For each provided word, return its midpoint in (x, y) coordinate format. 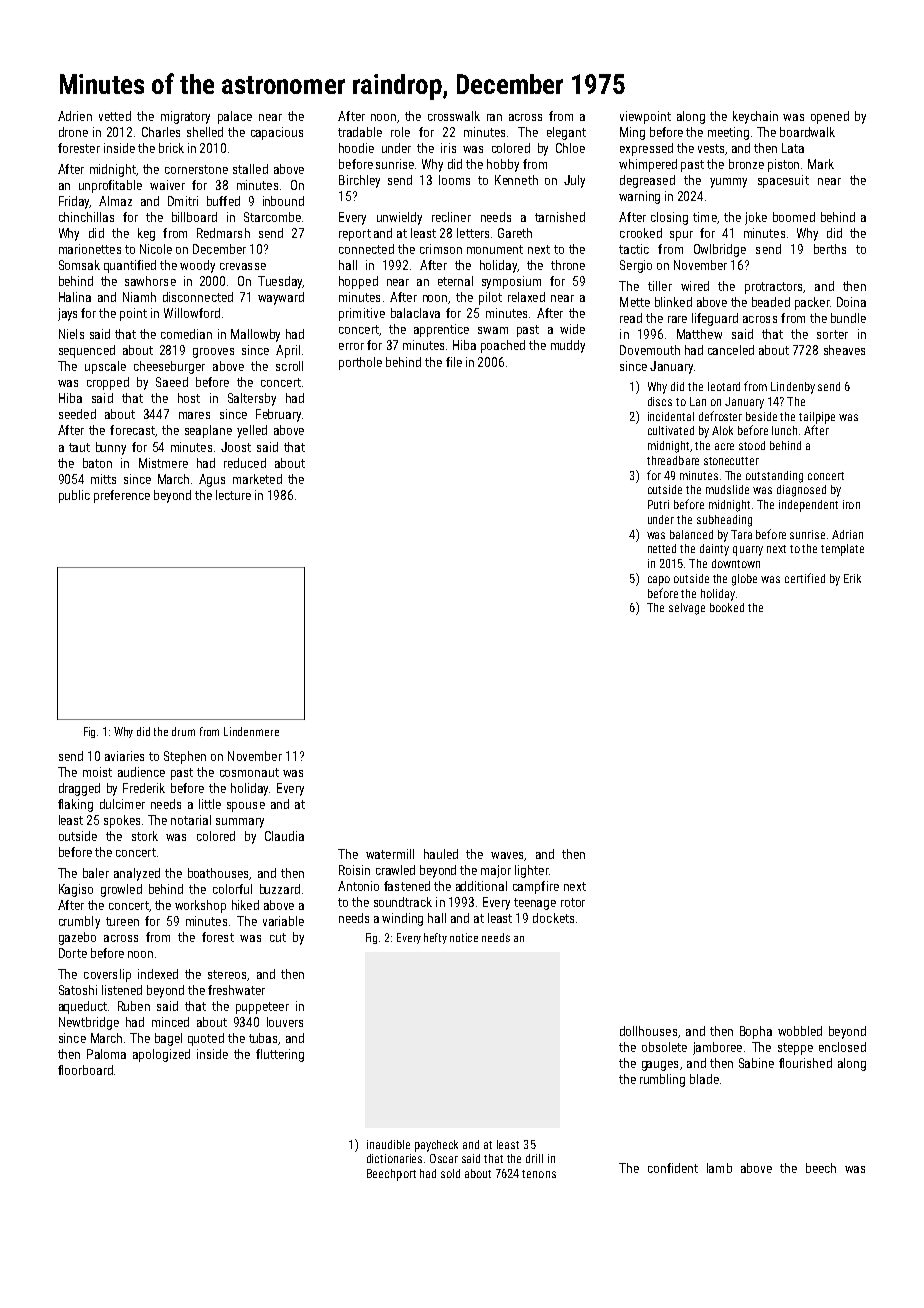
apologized (161, 1055)
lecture (233, 495)
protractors (773, 288)
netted (662, 548)
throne (568, 265)
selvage (687, 609)
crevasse (243, 266)
